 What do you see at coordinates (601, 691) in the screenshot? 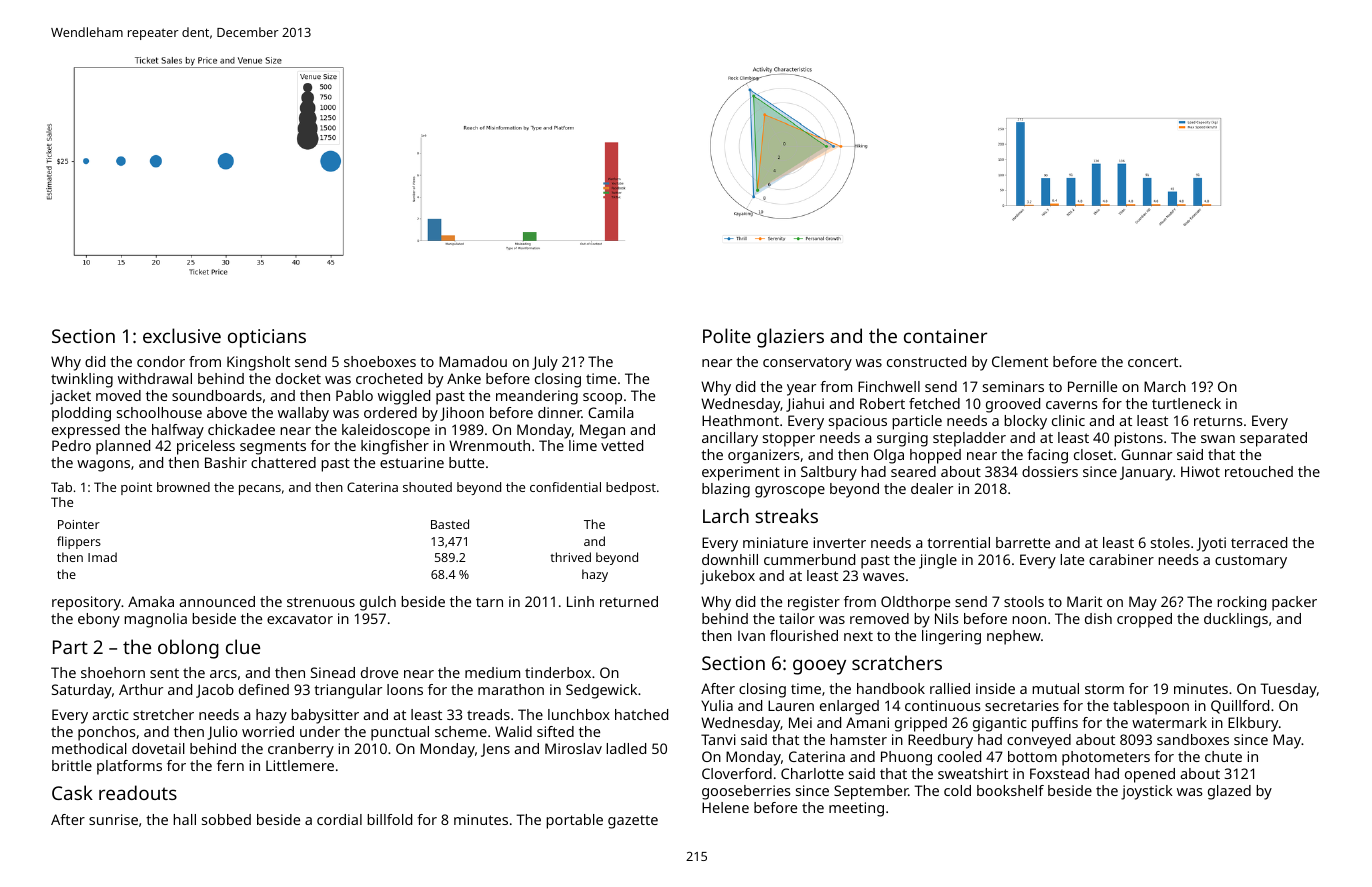
I see `Sedgewick` at bounding box center [601, 691].
